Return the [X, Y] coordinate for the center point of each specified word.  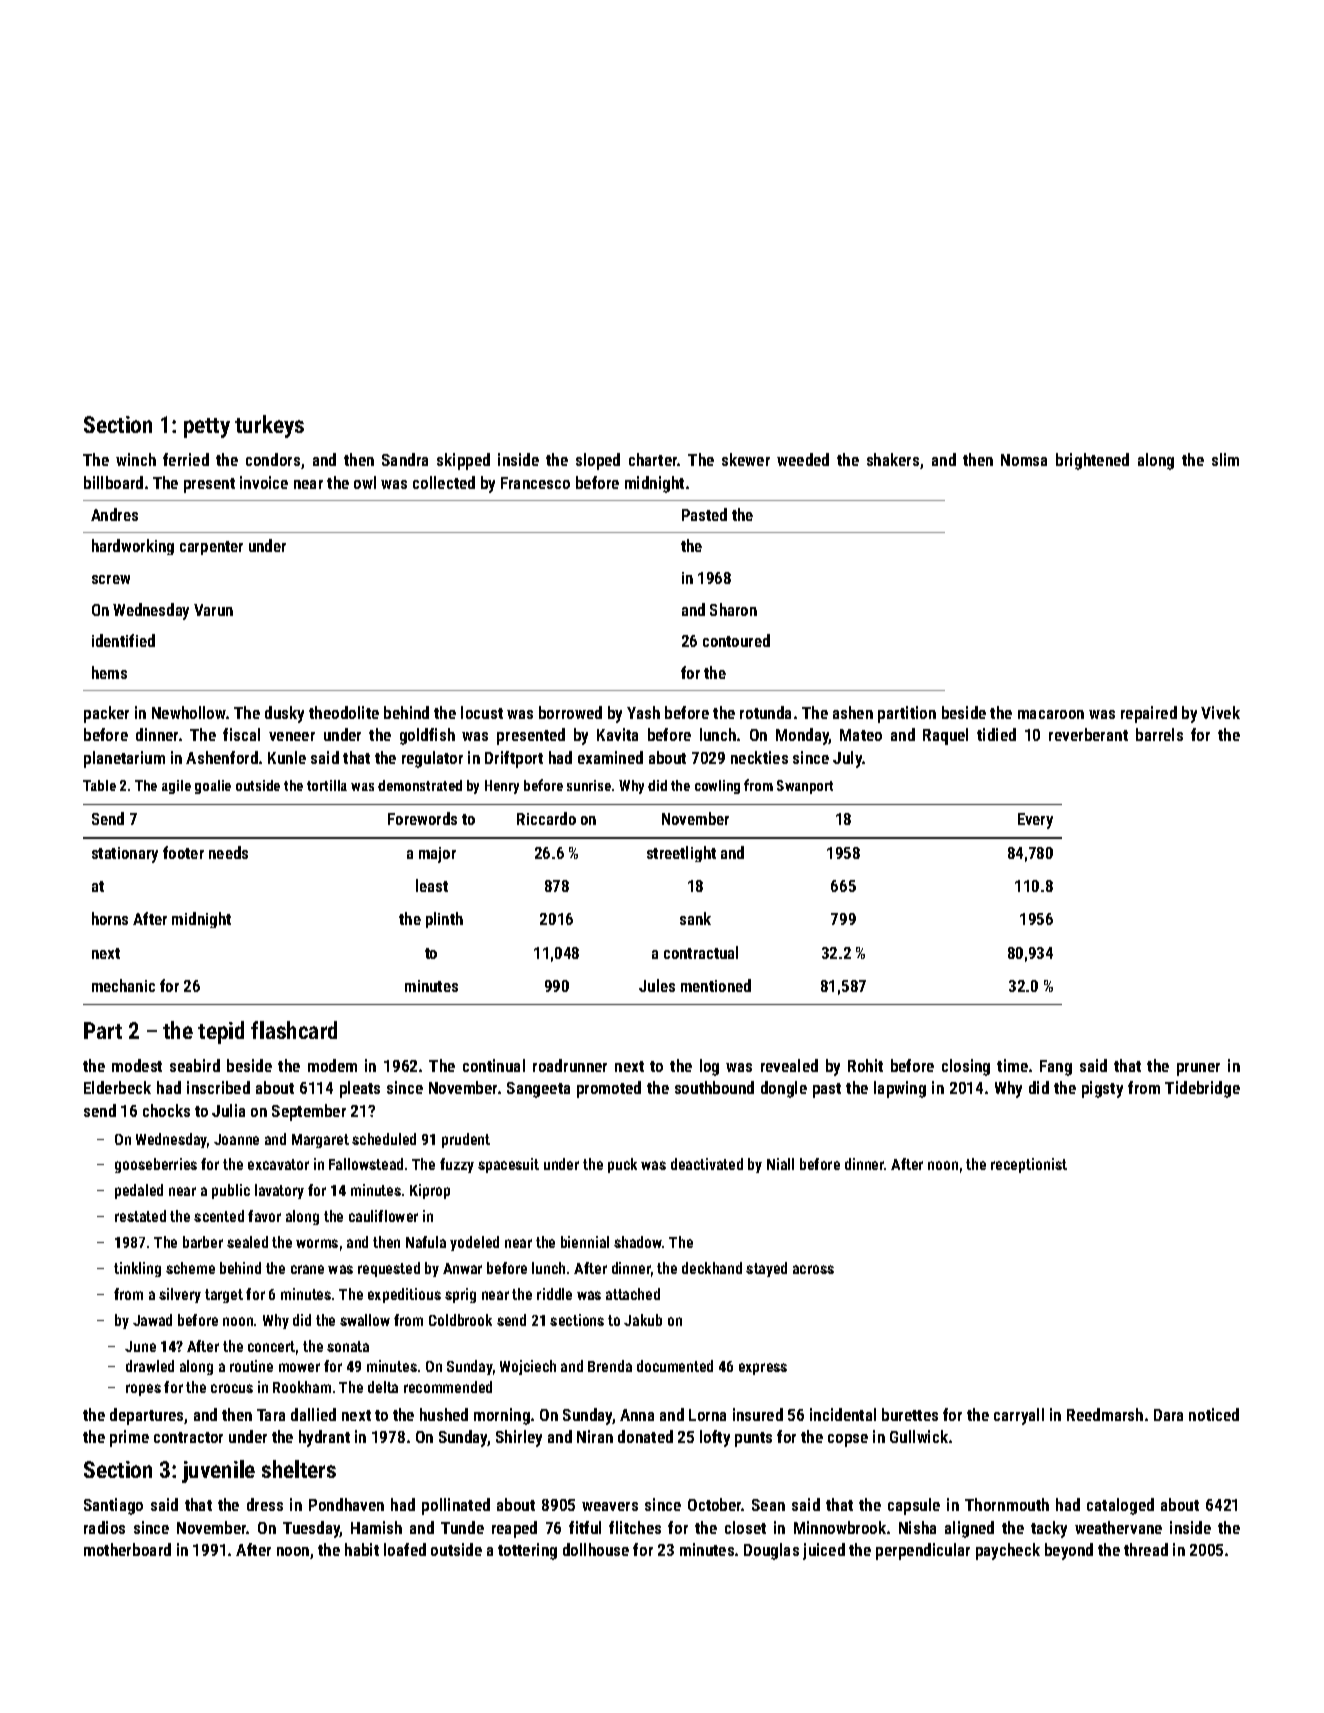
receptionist [1029, 1165]
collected [444, 482]
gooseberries [156, 1165]
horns [110, 918]
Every [1035, 821]
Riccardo [546, 818]
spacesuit [508, 1165]
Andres [114, 514]
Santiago [113, 1506]
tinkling [137, 1269]
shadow [638, 1242]
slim [1225, 459]
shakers [893, 459]
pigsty [1102, 1089]
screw [111, 579]
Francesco [535, 483]
